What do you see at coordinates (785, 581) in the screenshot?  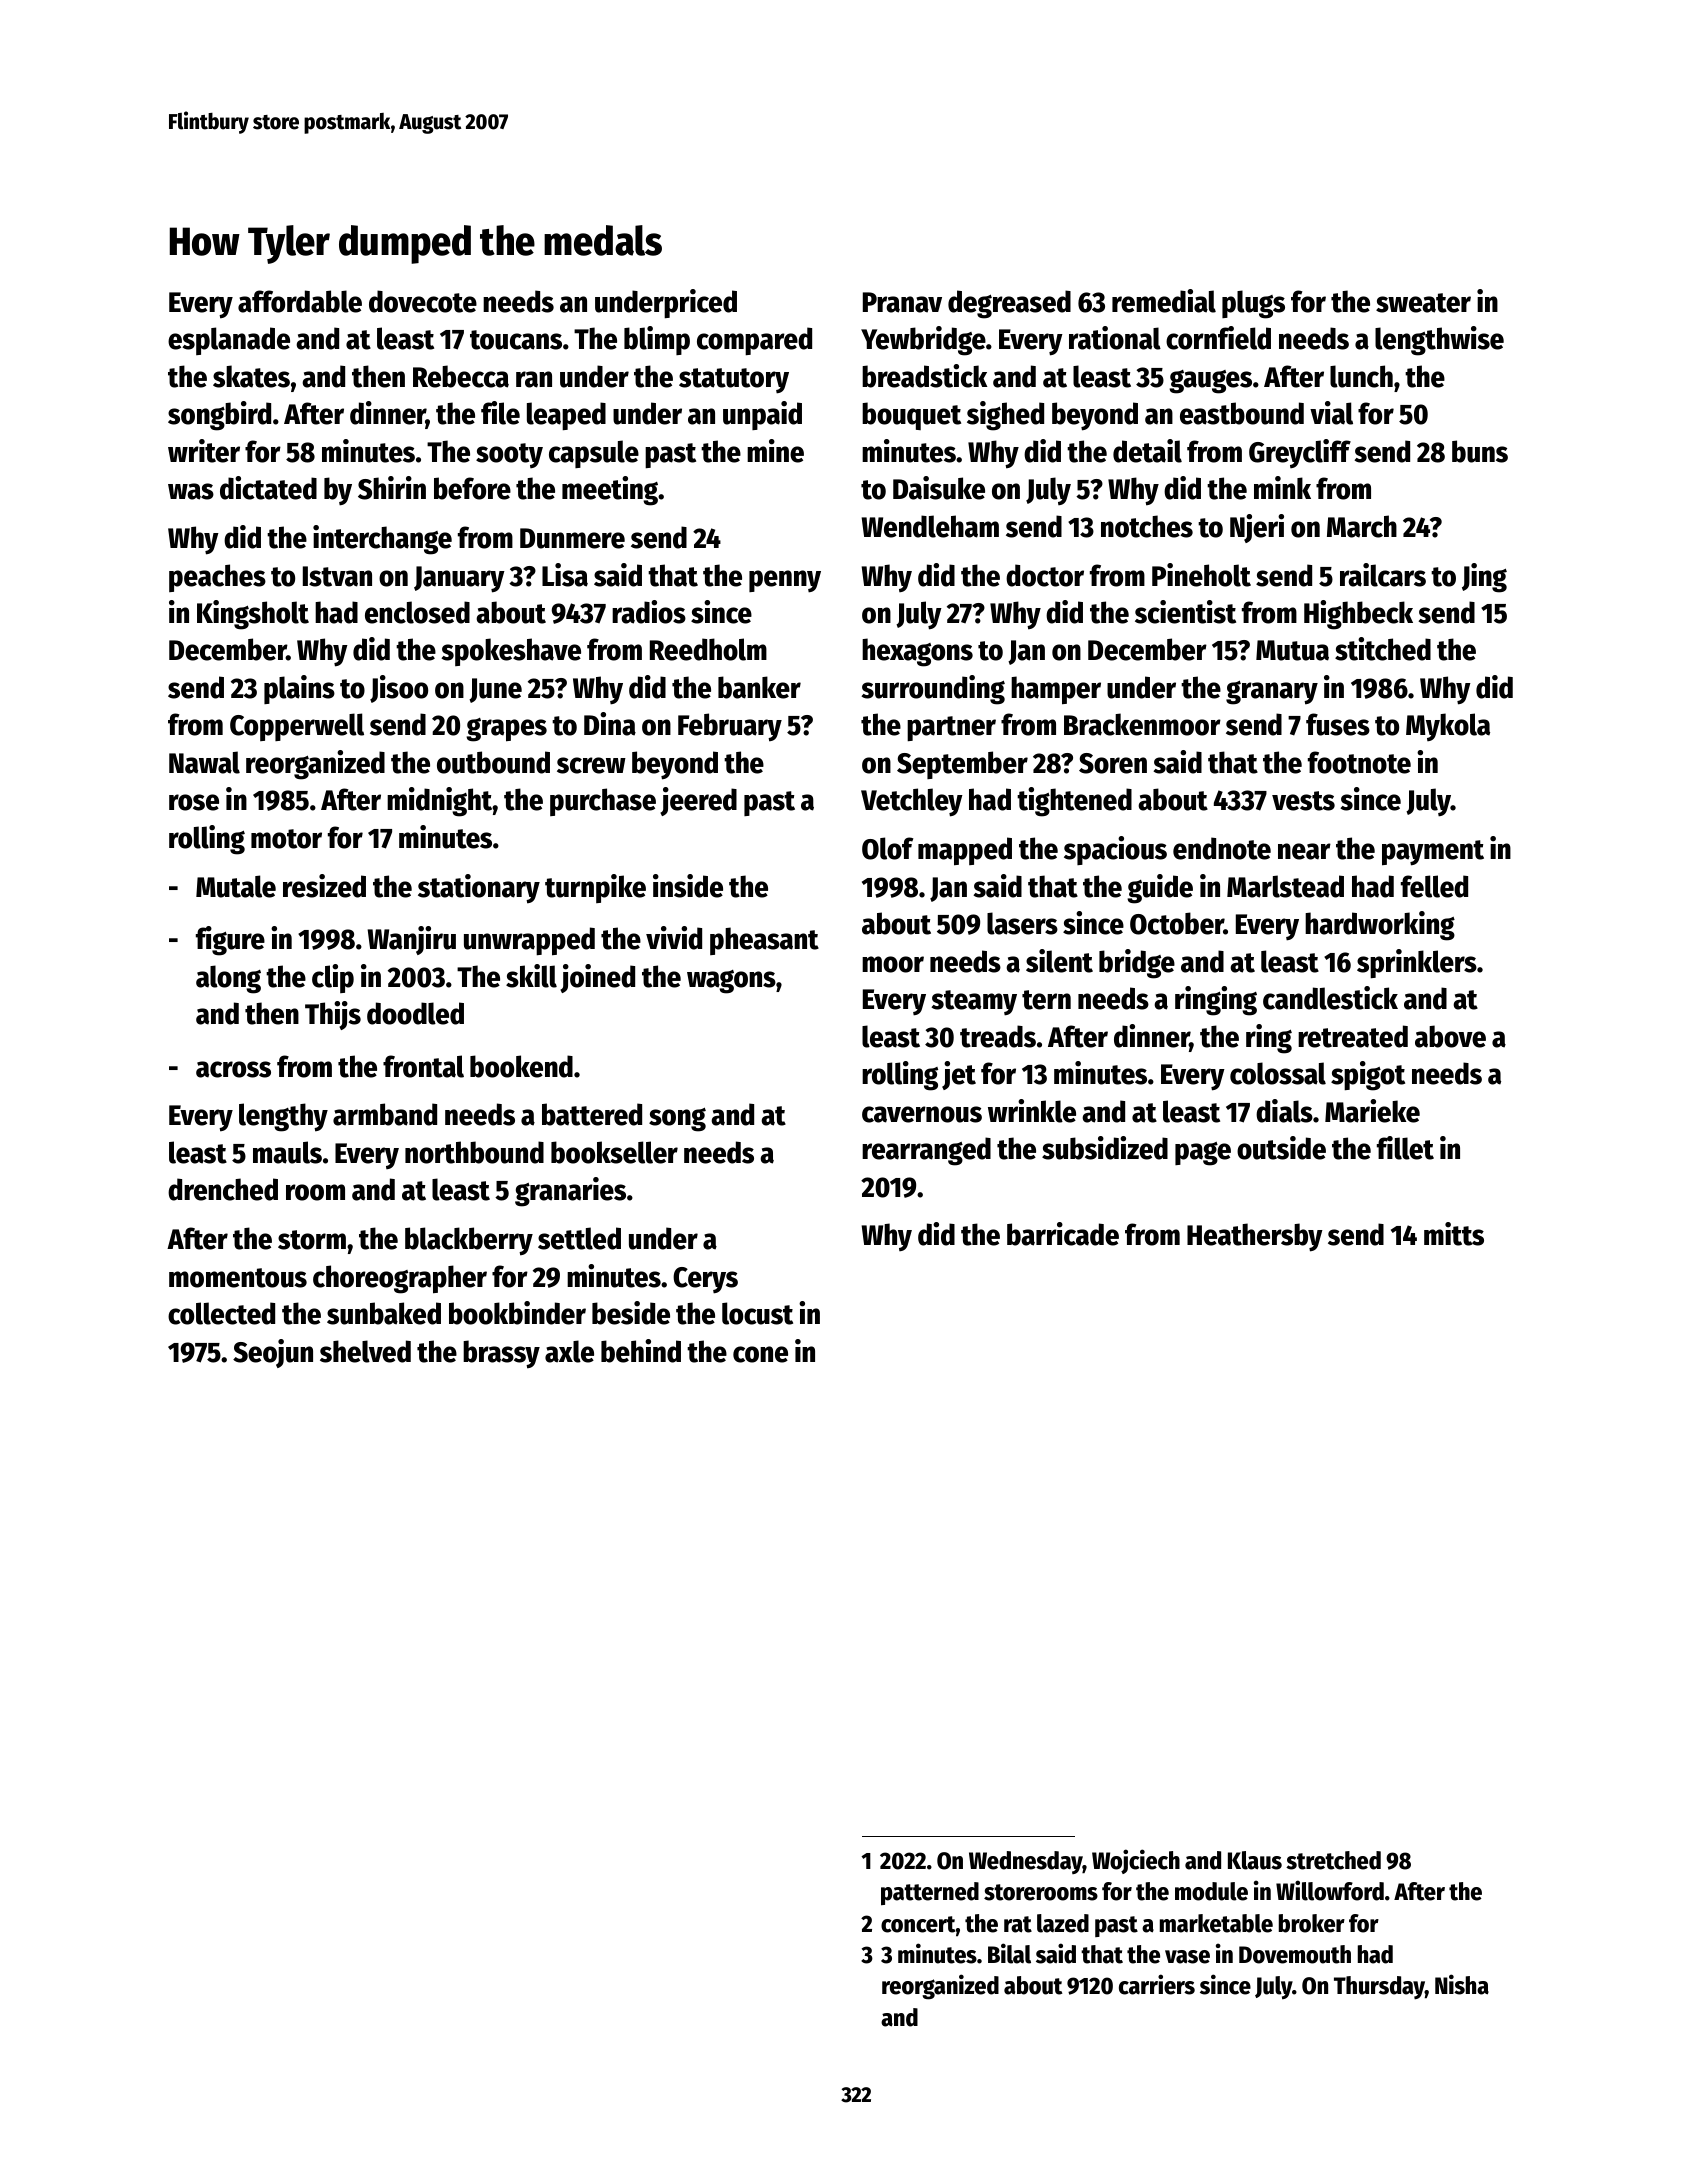 I see `penny` at bounding box center [785, 581].
